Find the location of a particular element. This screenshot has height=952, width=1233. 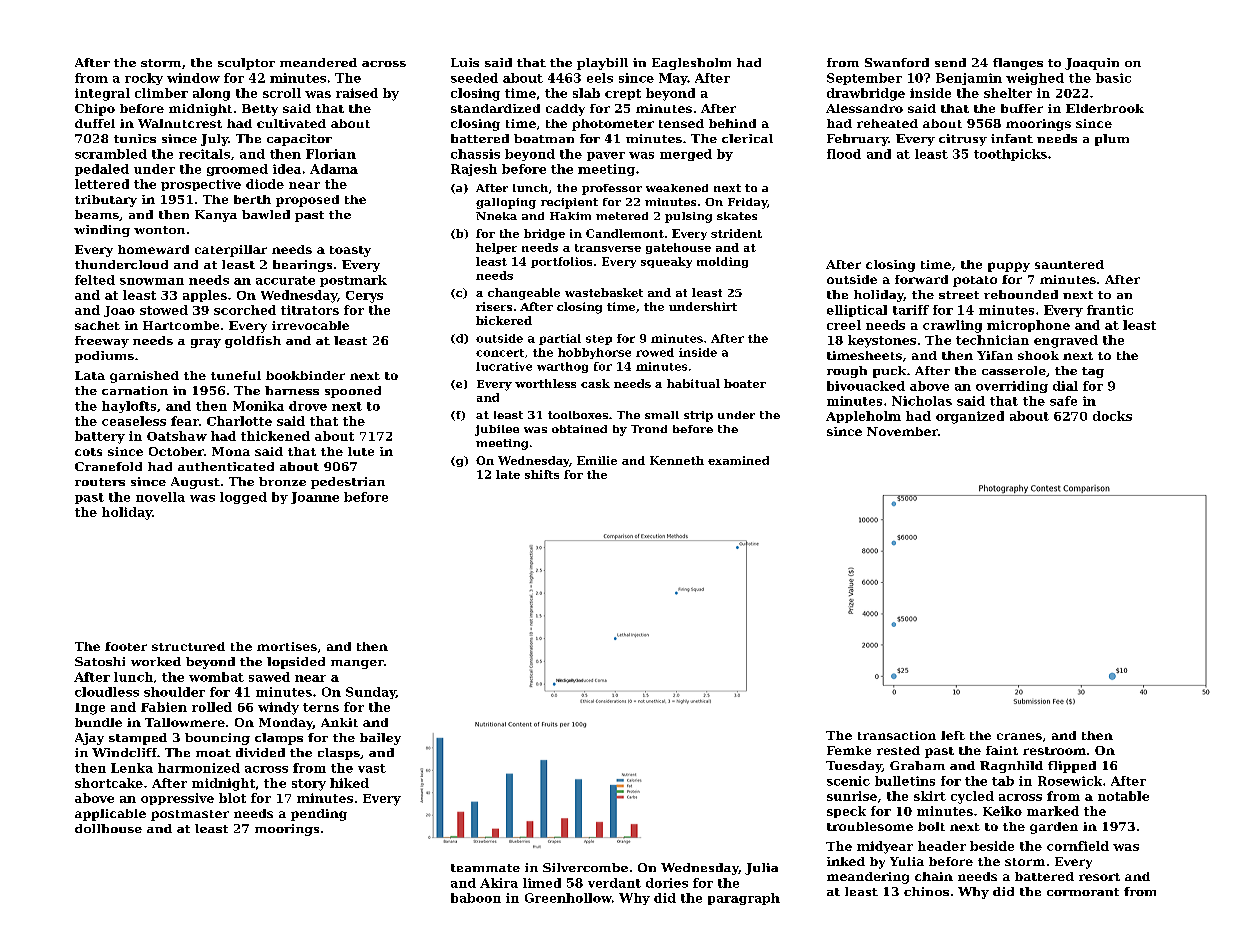

flanges is located at coordinates (1018, 64).
